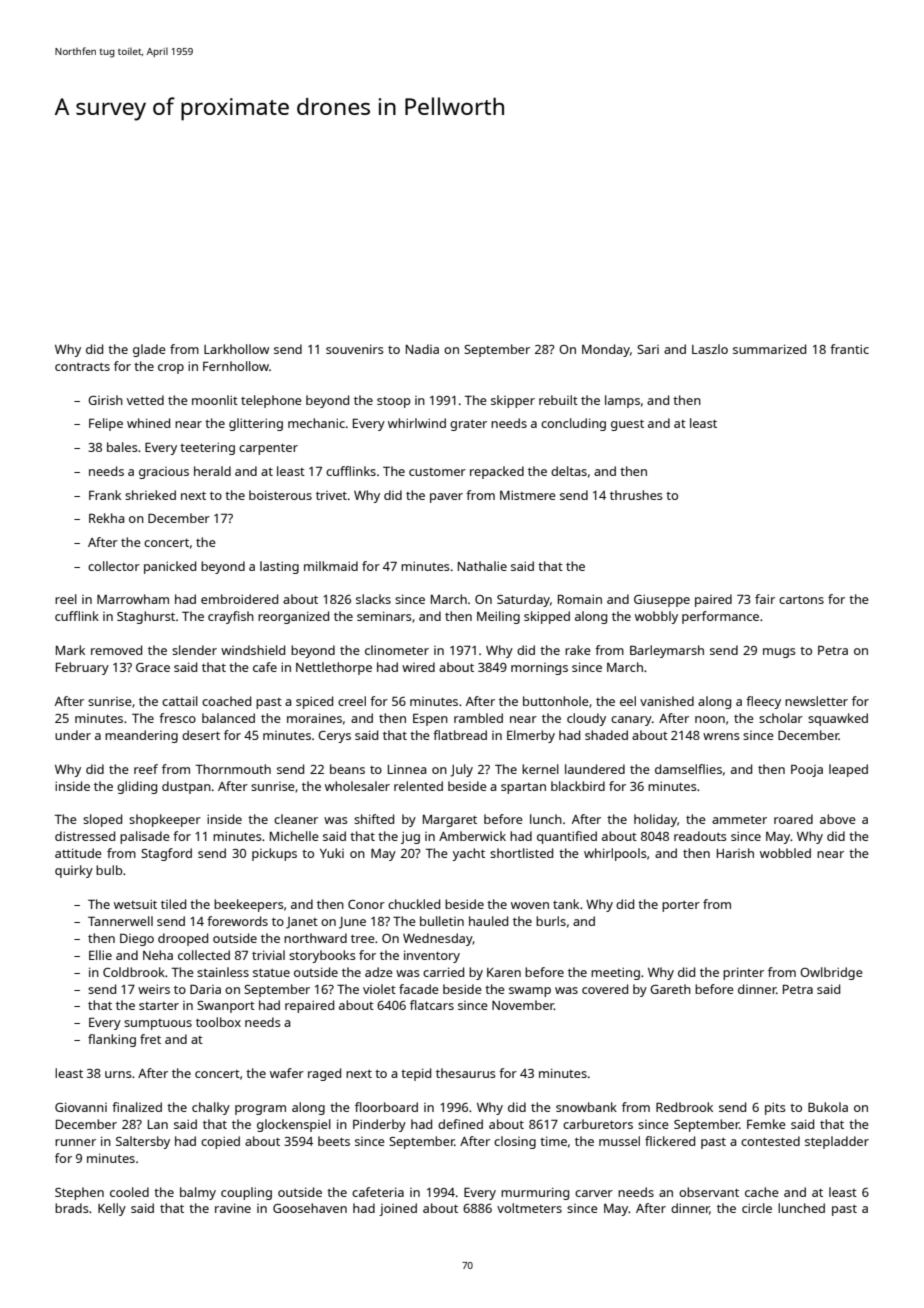 This screenshot has height=1308, width=924. Describe the element at coordinates (558, 400) in the screenshot. I see `rebuilt` at that location.
